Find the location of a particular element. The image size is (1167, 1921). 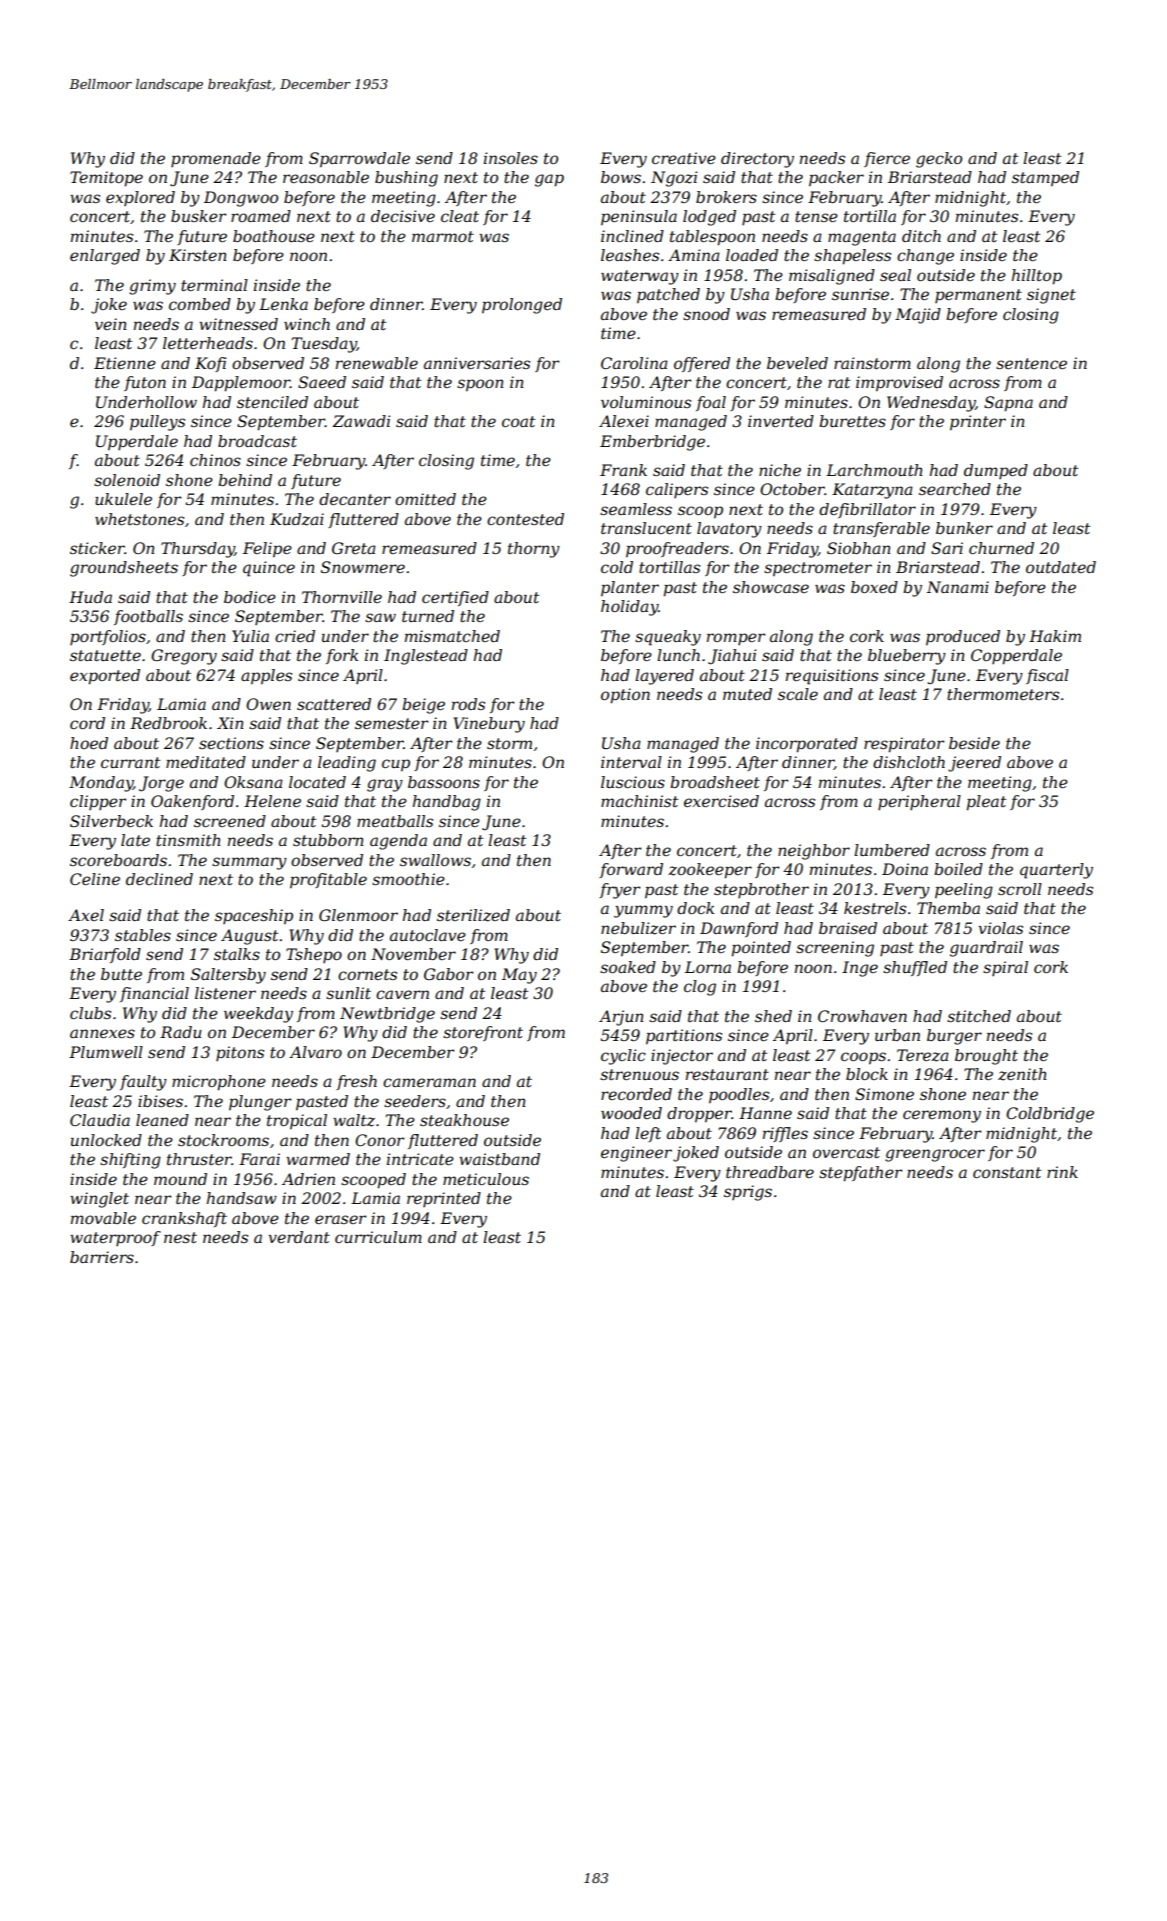

barriers is located at coordinates (102, 1257).
